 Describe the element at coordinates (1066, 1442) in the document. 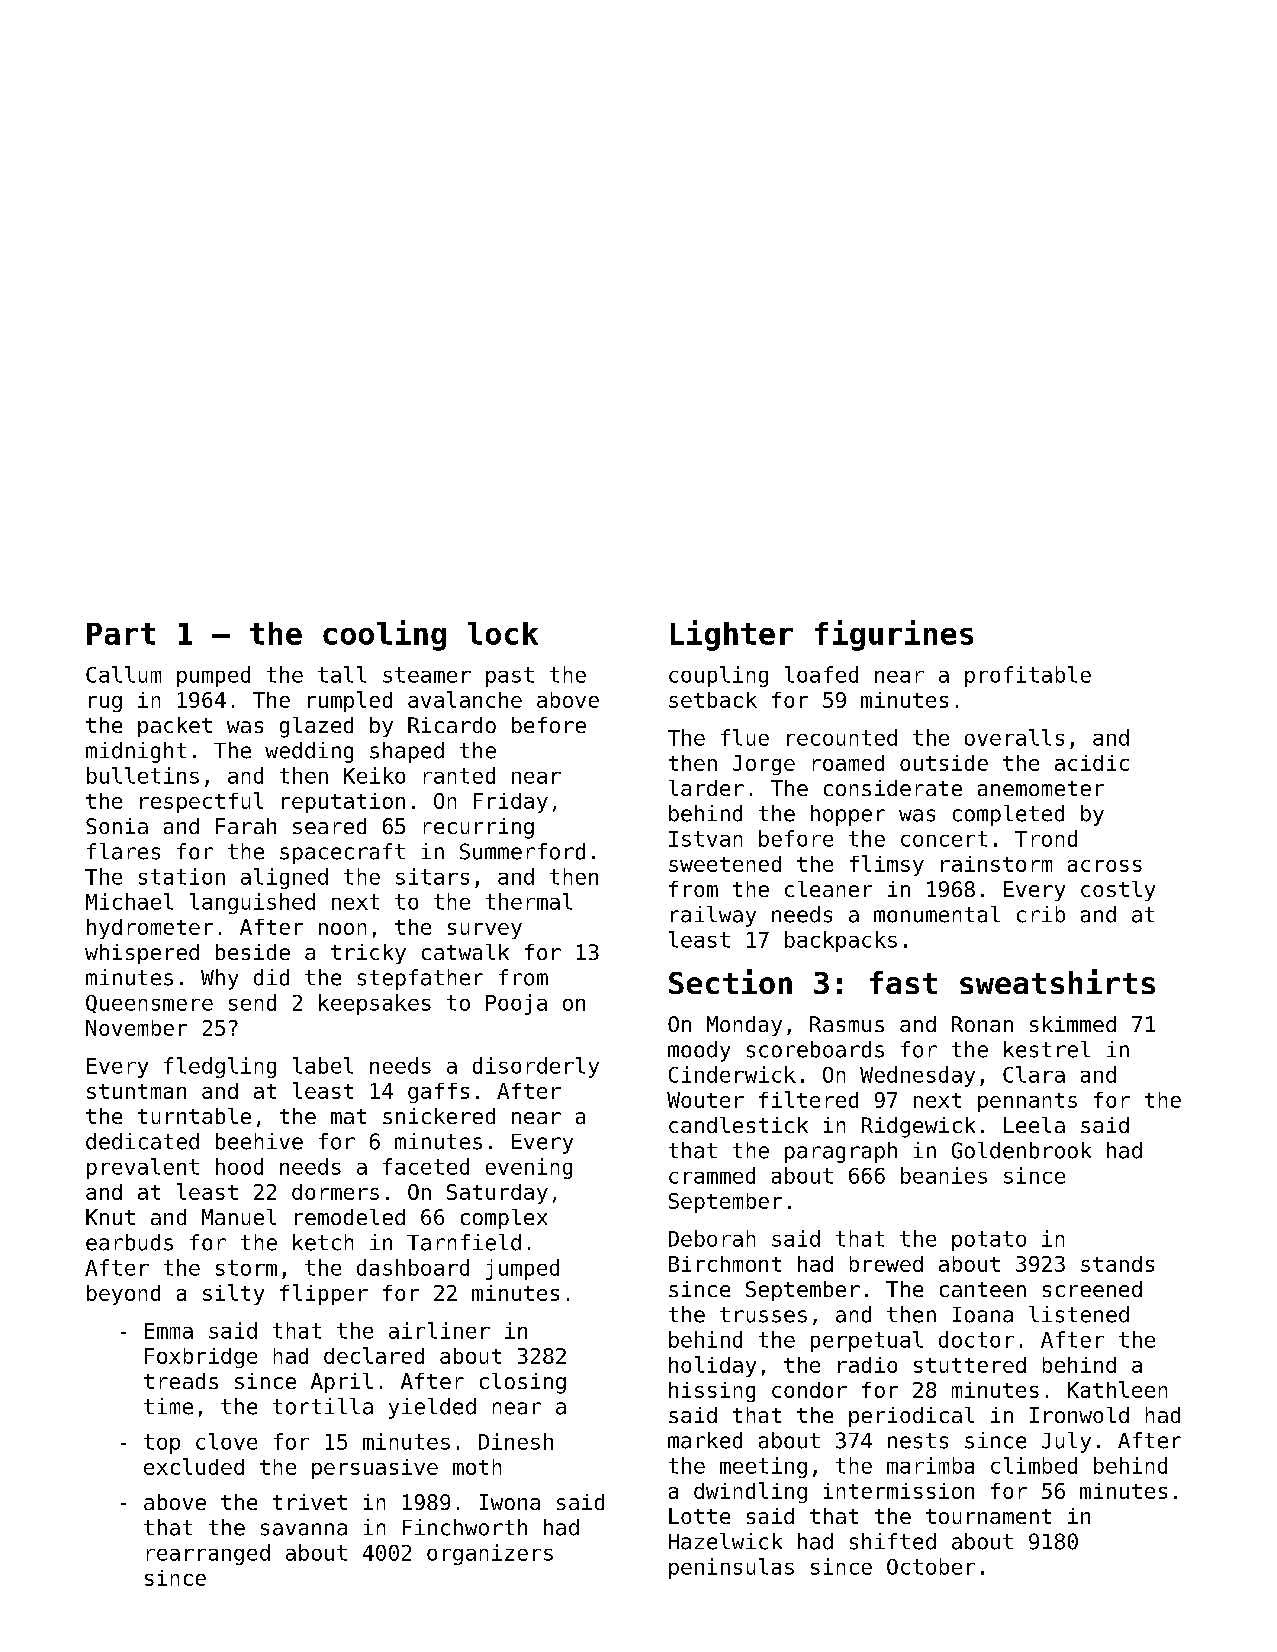

I see `July` at that location.
